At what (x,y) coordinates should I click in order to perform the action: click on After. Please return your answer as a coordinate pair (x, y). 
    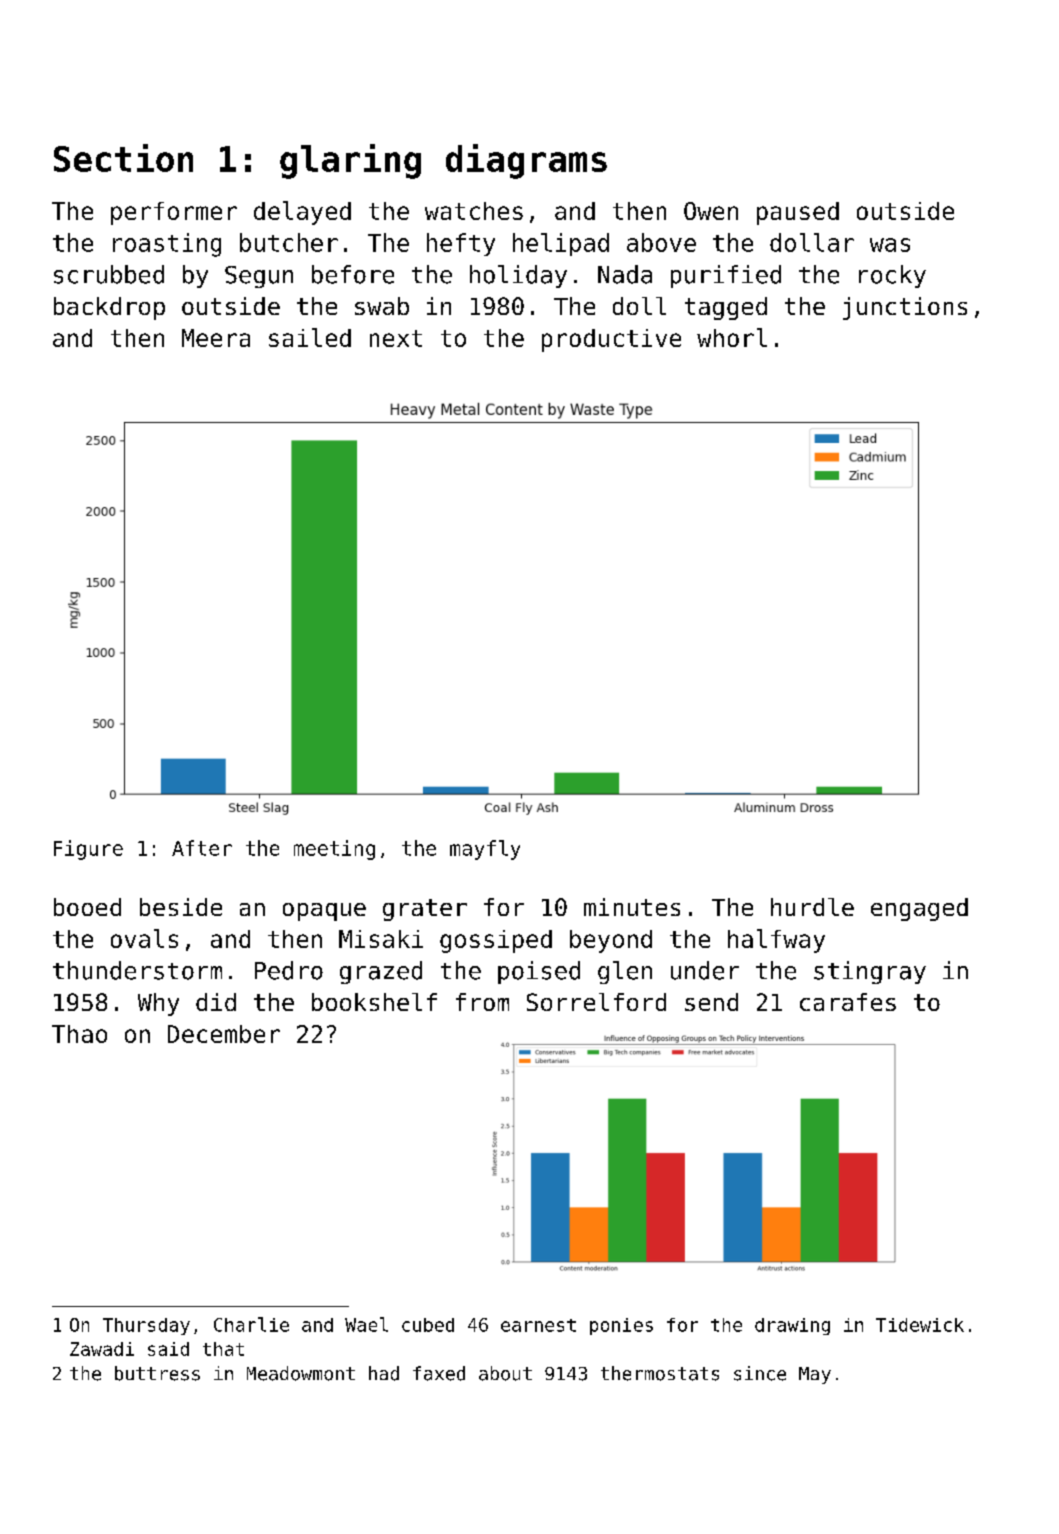
    Looking at the image, I should click on (202, 848).
